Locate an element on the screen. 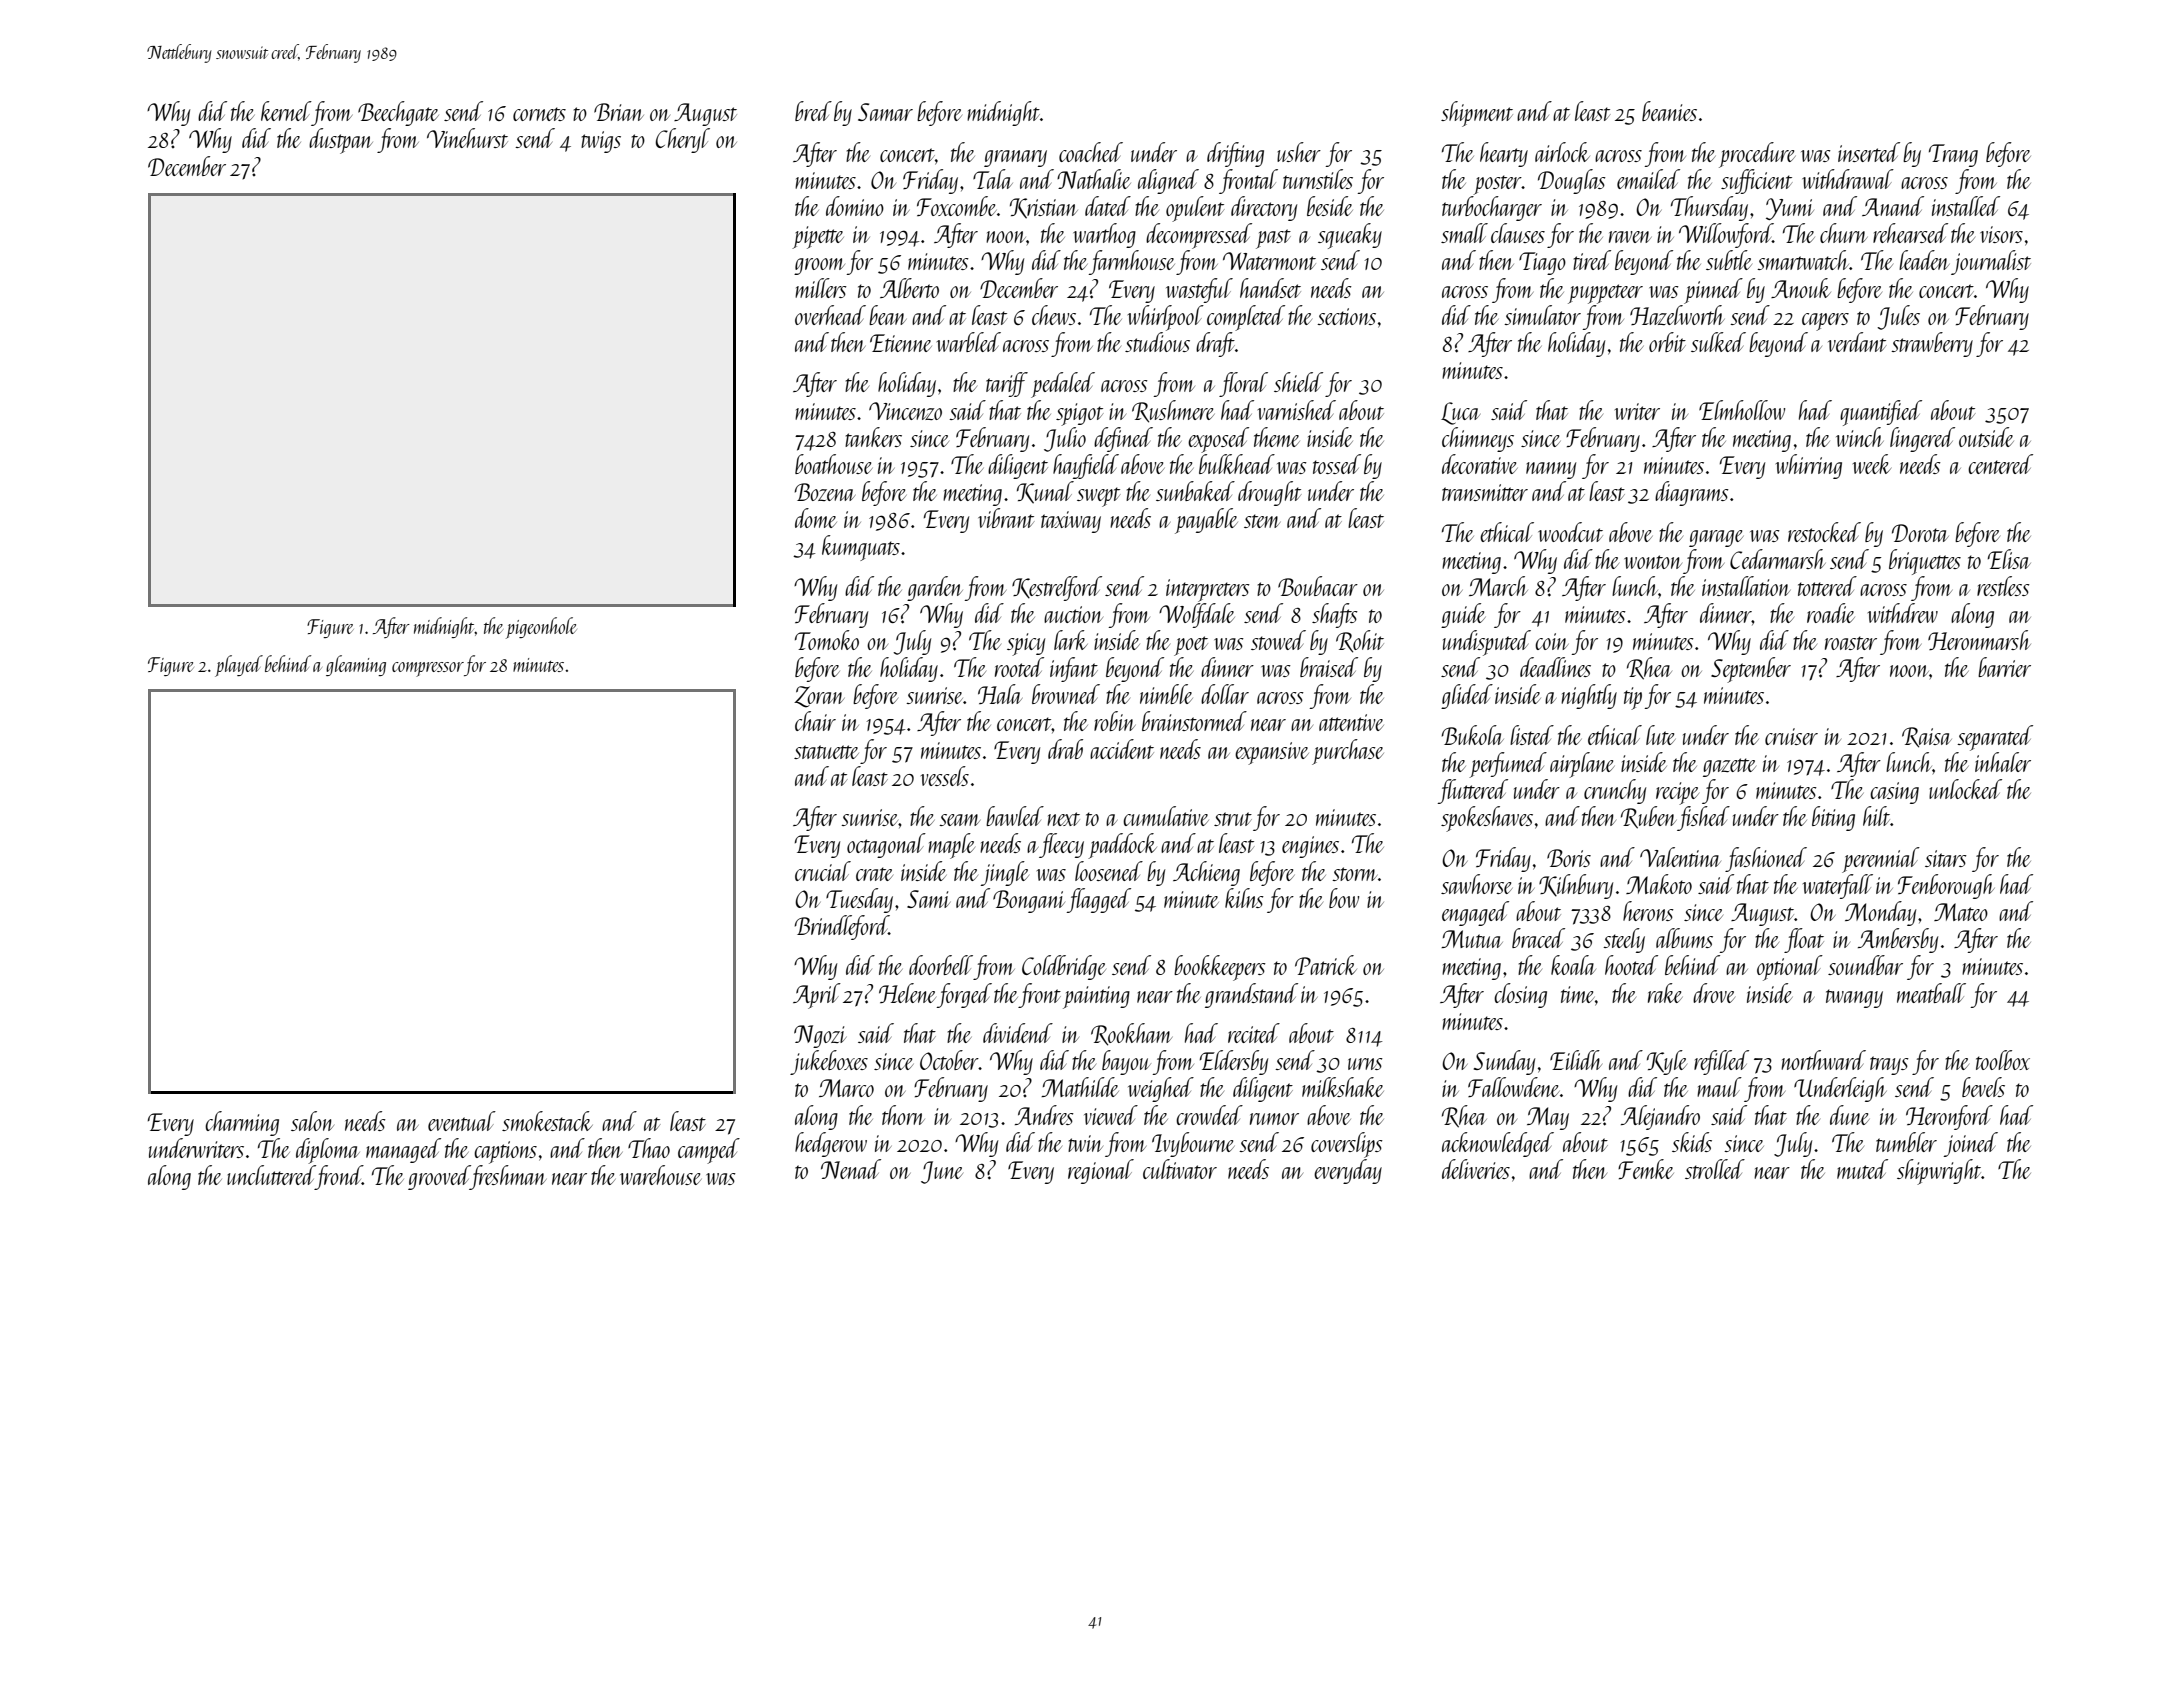  compressor is located at coordinates (428, 669).
